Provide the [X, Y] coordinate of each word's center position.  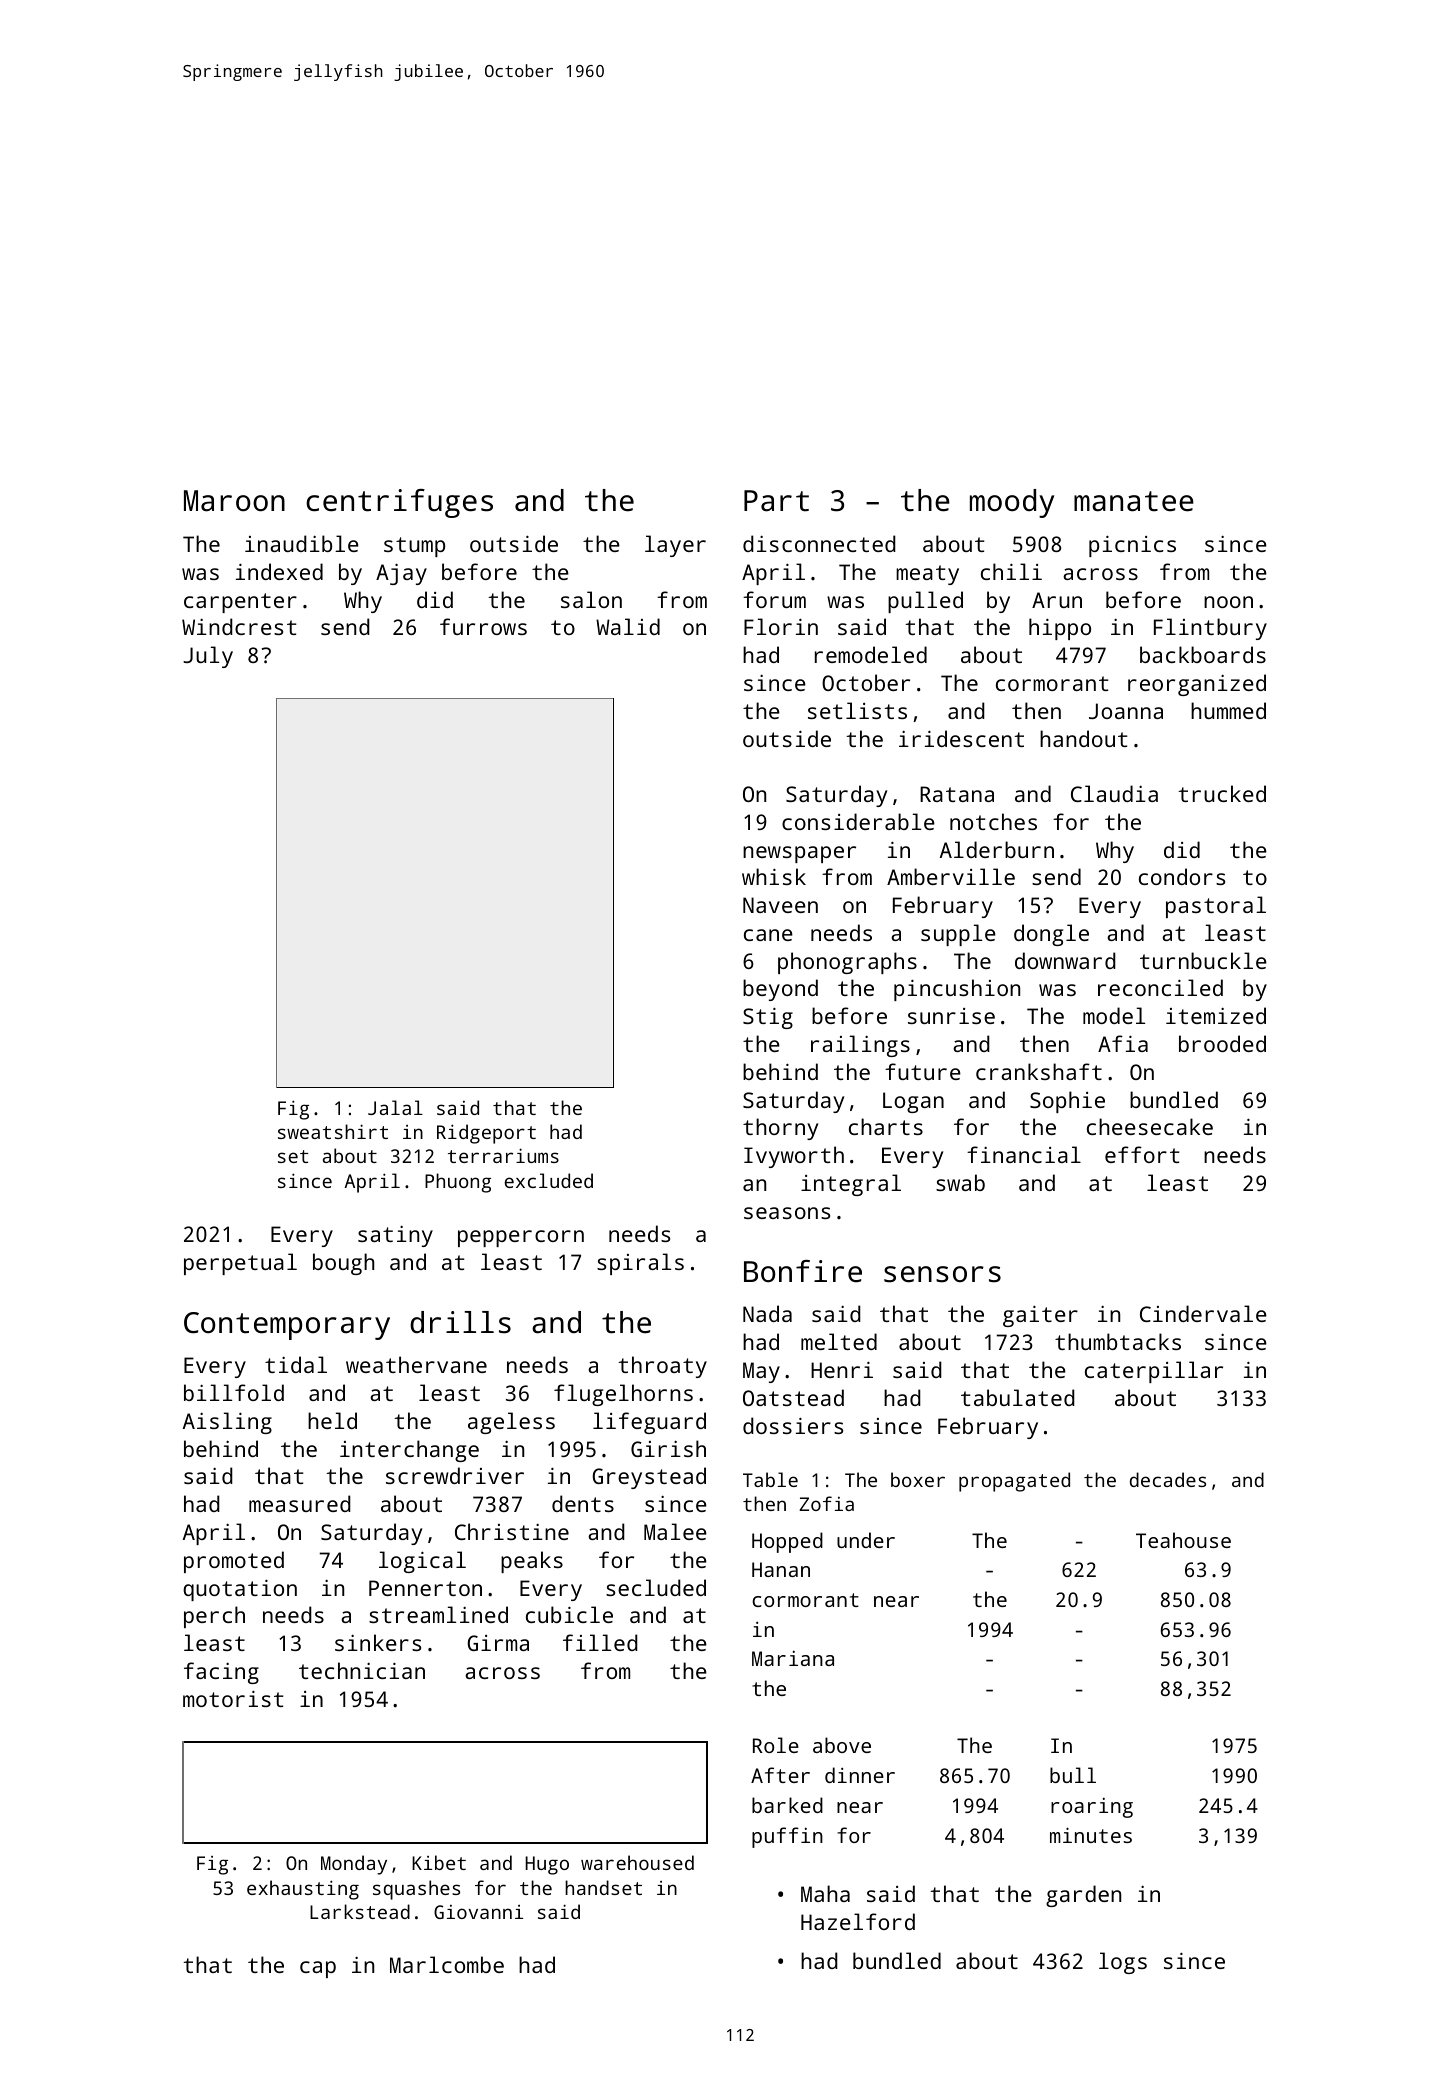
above [842, 1745]
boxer [918, 1479]
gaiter [1040, 1316]
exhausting [303, 1890]
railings [860, 1046]
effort [1142, 1154]
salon [591, 599]
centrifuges [399, 503]
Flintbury [1210, 629]
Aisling [227, 1423]
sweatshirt [333, 1131]
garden [1083, 1896]
